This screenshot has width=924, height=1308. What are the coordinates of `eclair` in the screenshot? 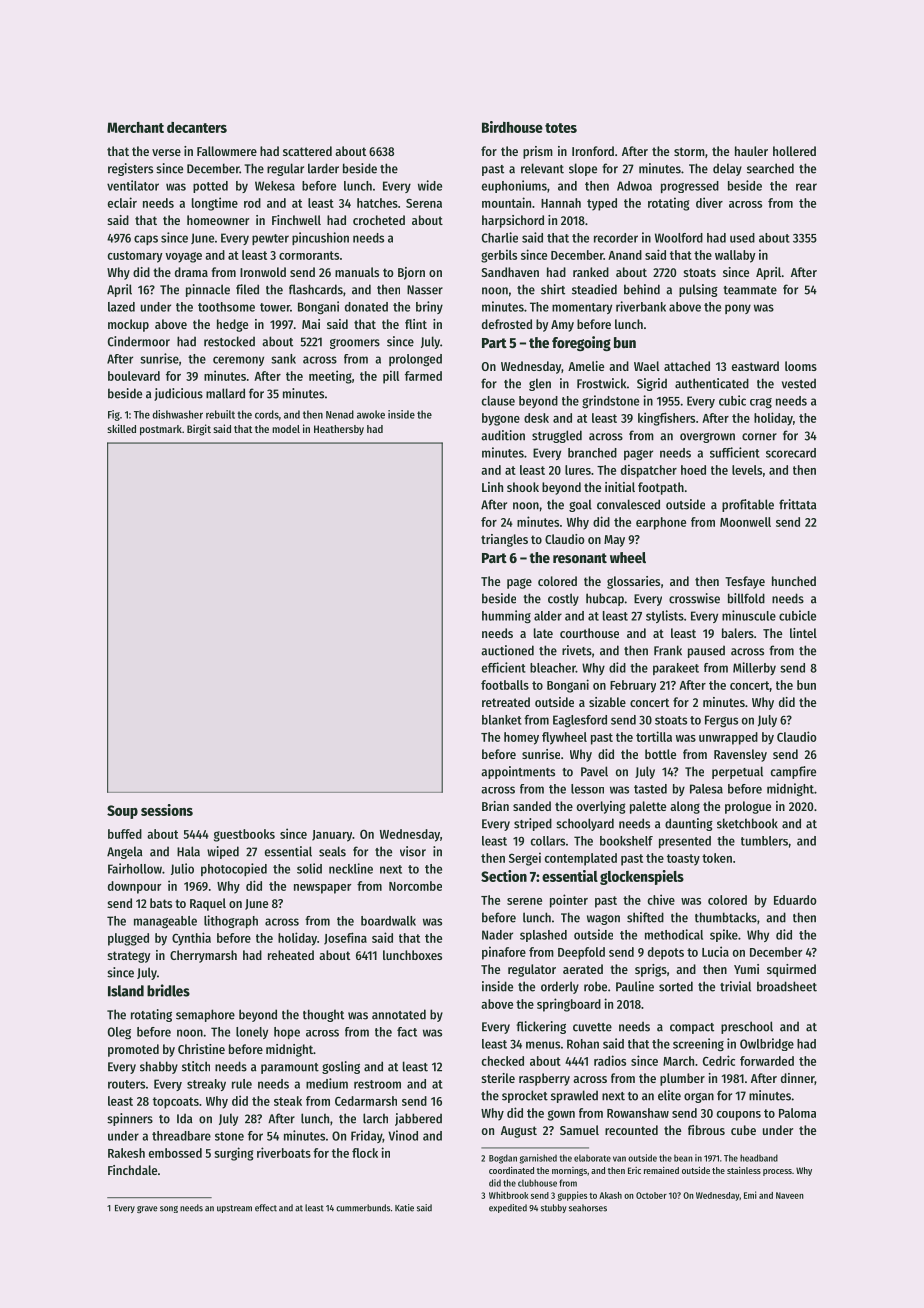 It's located at (122, 202).
